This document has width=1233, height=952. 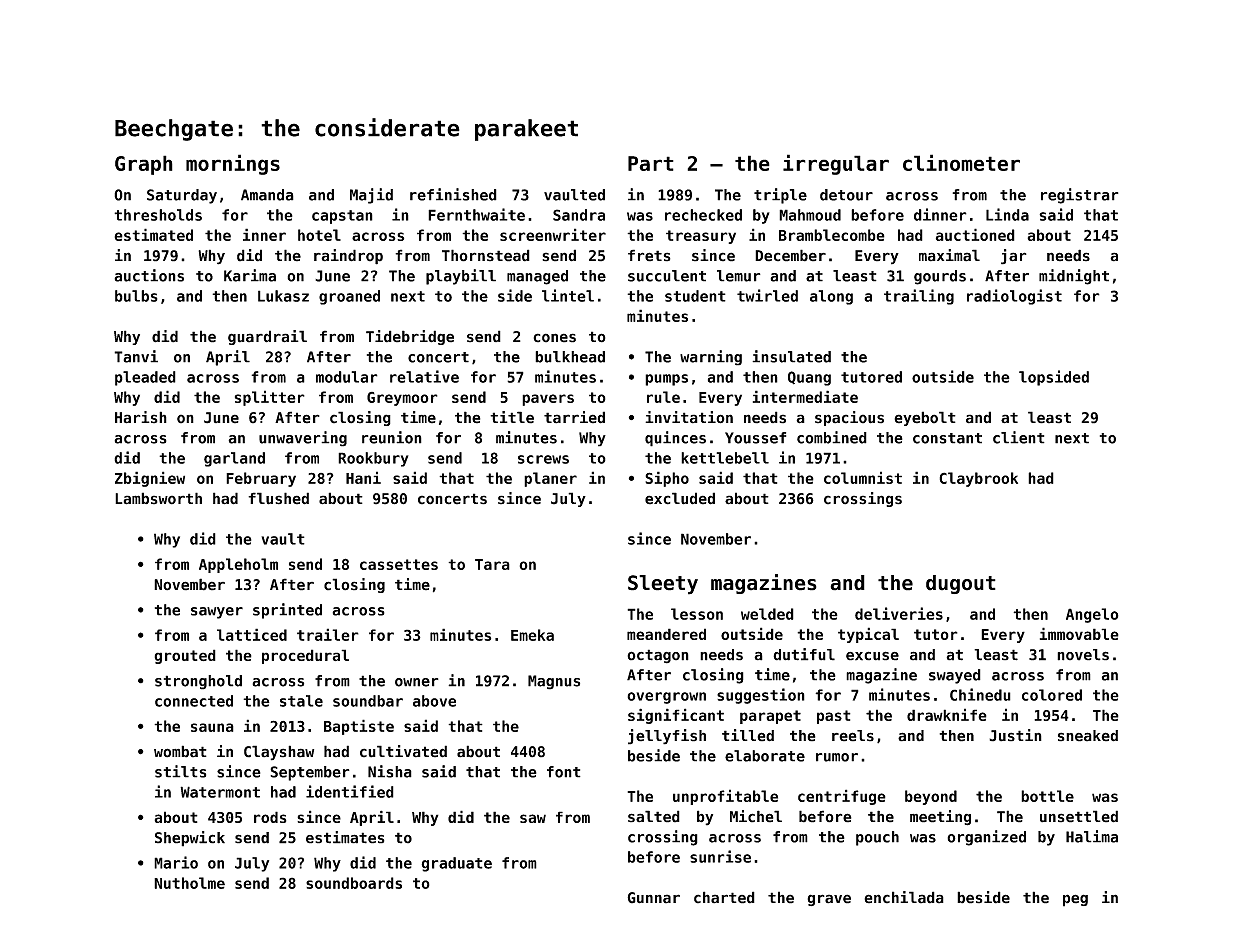 I want to click on welded, so click(x=767, y=614).
